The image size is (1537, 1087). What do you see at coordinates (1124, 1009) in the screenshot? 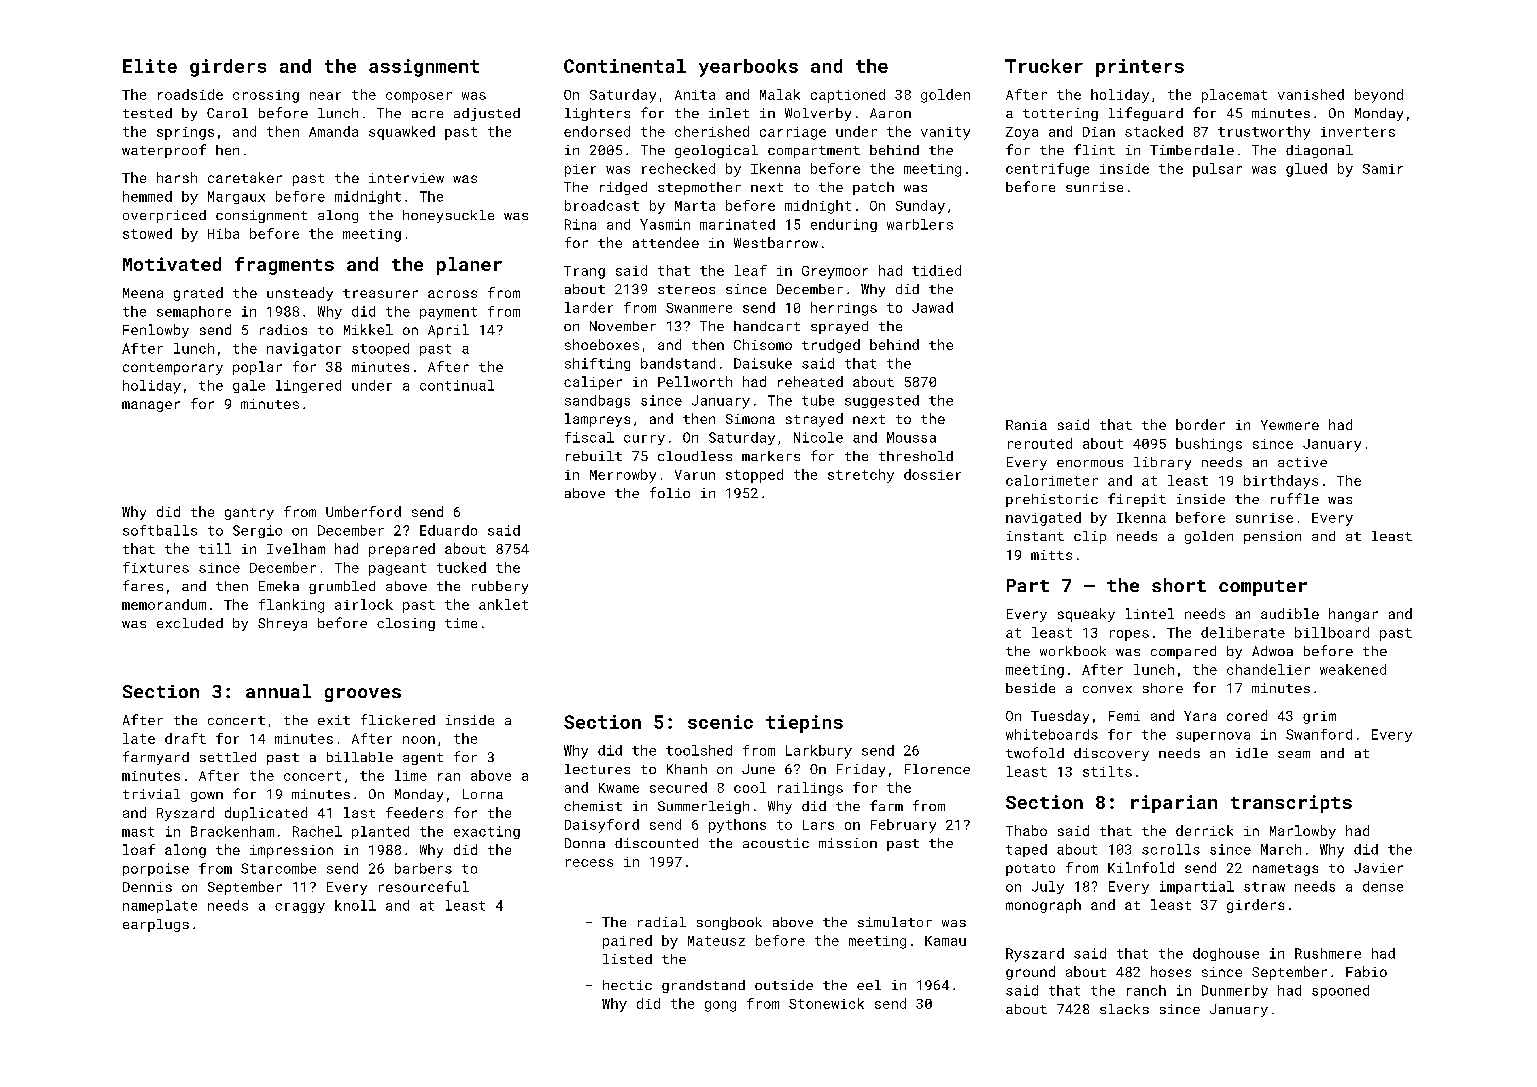
I see `slacks` at bounding box center [1124, 1009].
